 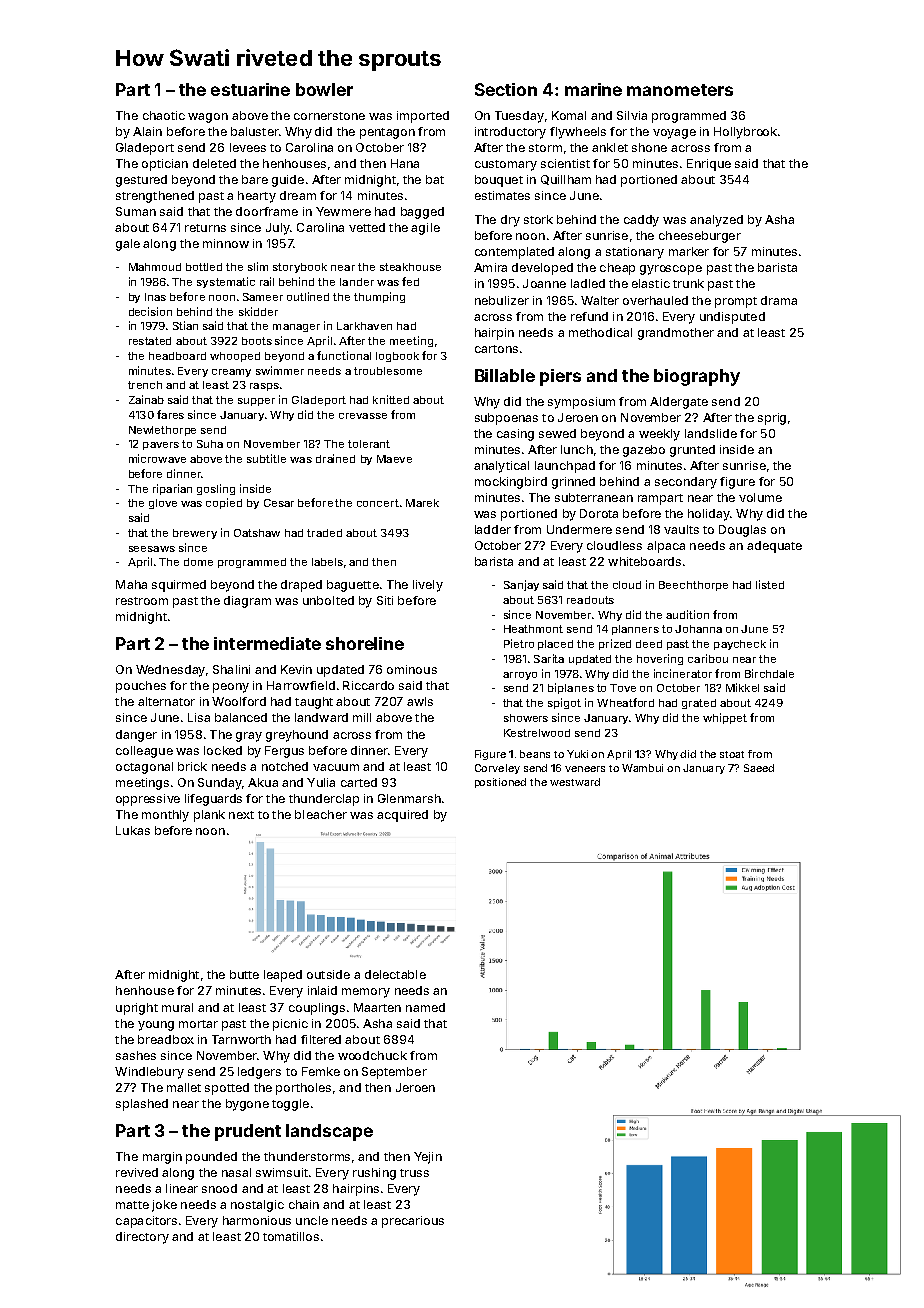 I want to click on precarious, so click(x=413, y=1222).
